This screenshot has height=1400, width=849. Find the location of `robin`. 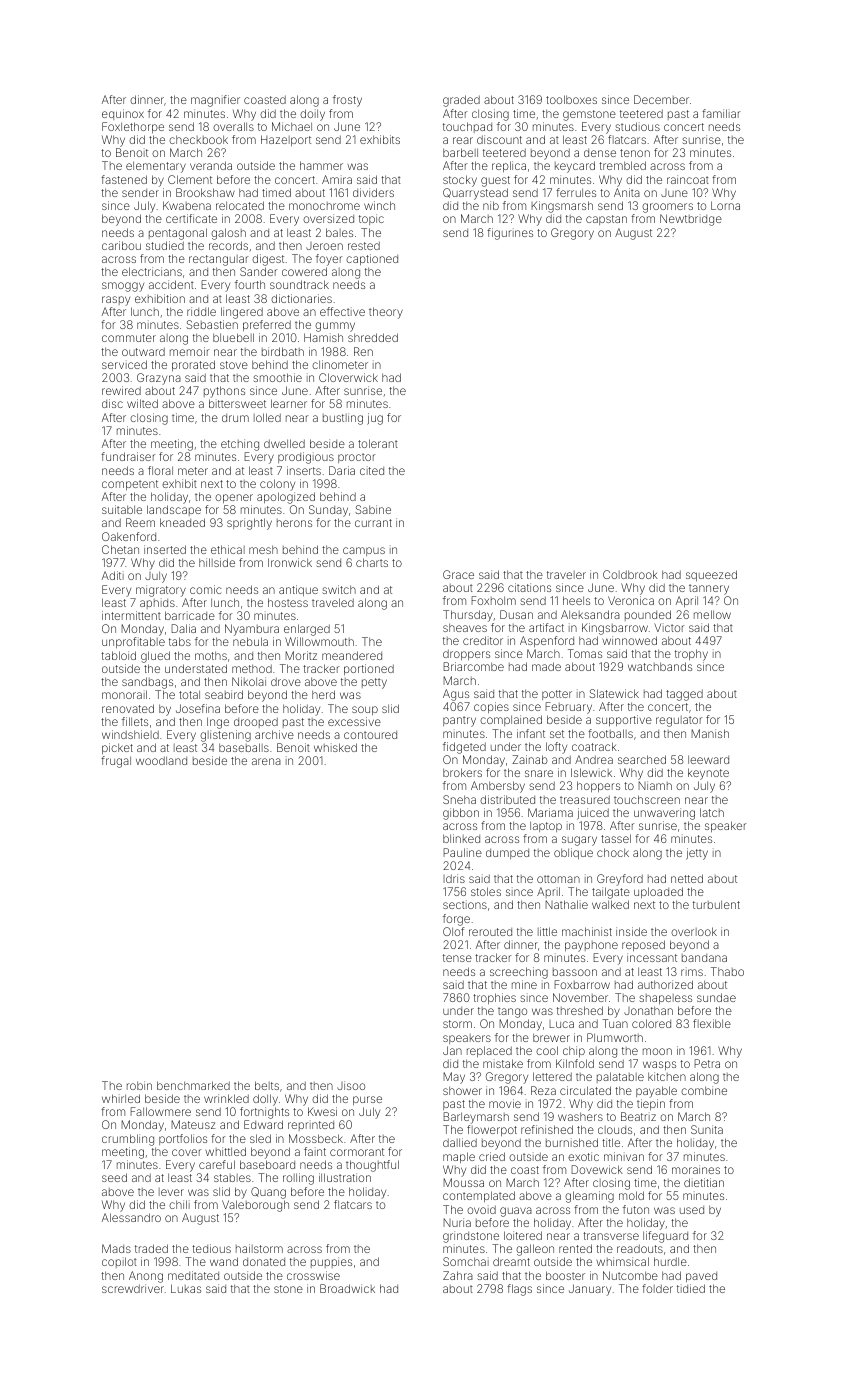

robin is located at coordinates (139, 1085).
